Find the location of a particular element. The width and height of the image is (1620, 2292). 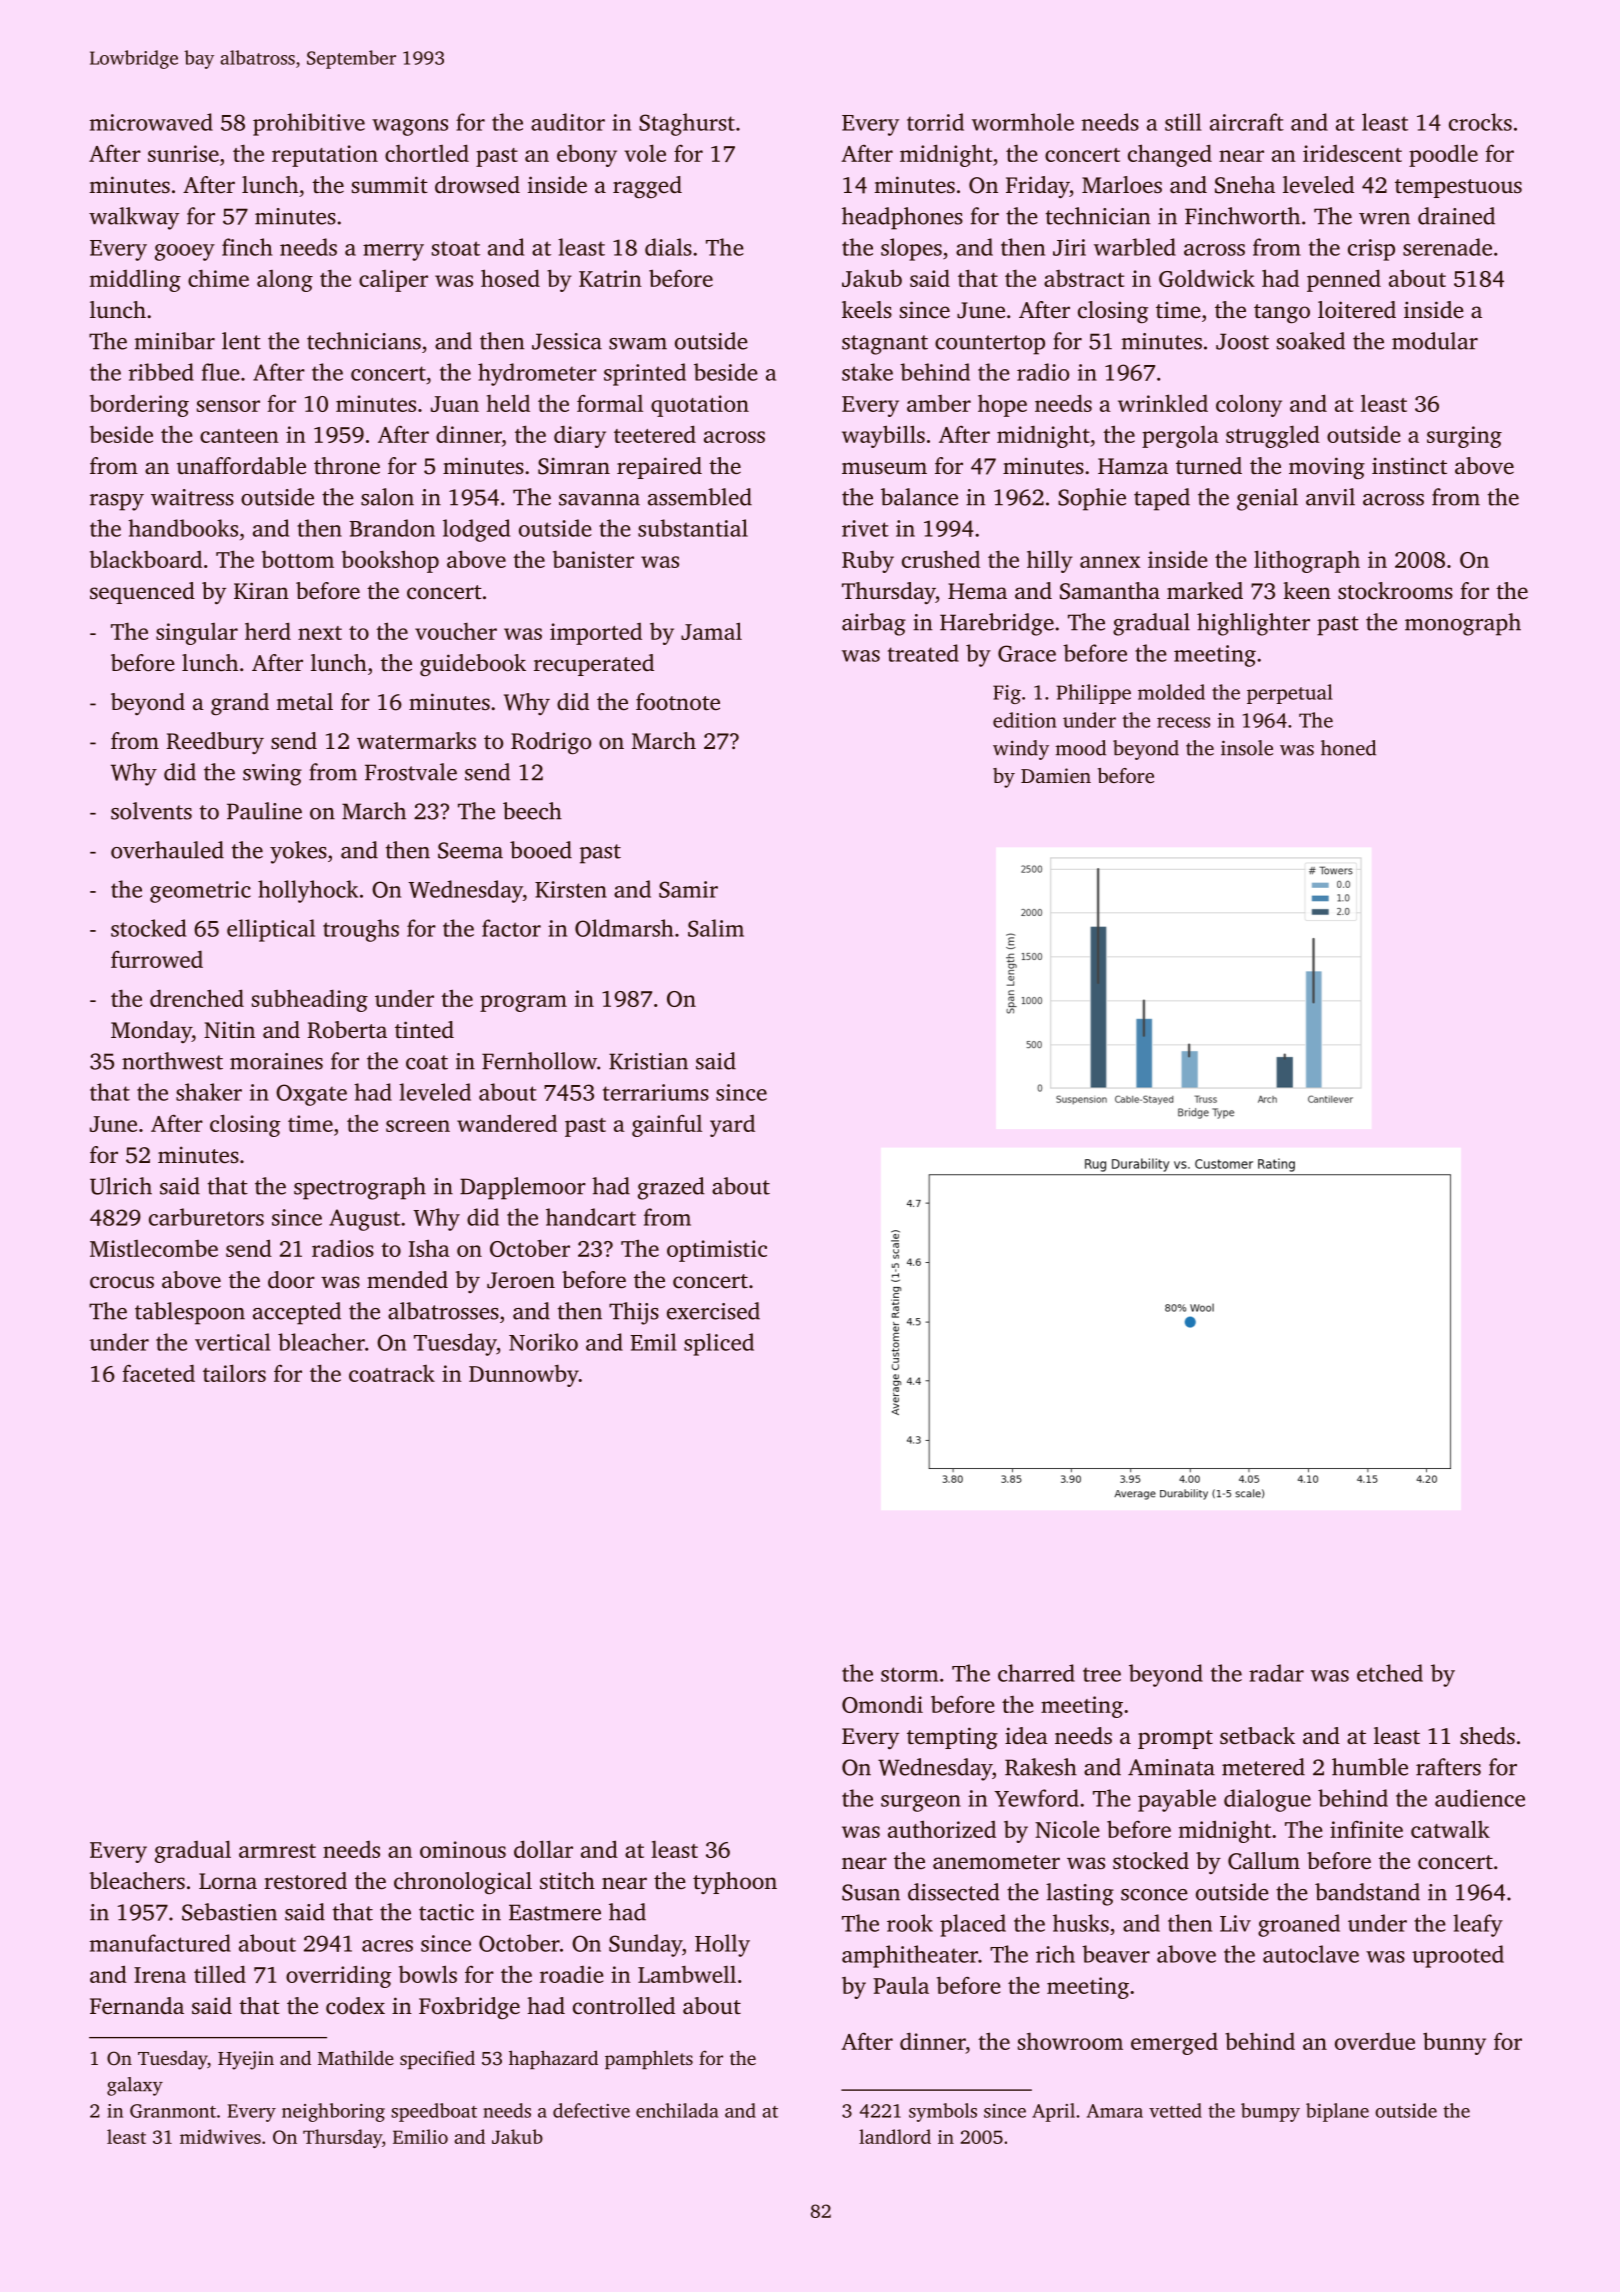

Dunnowby is located at coordinates (524, 1376).
